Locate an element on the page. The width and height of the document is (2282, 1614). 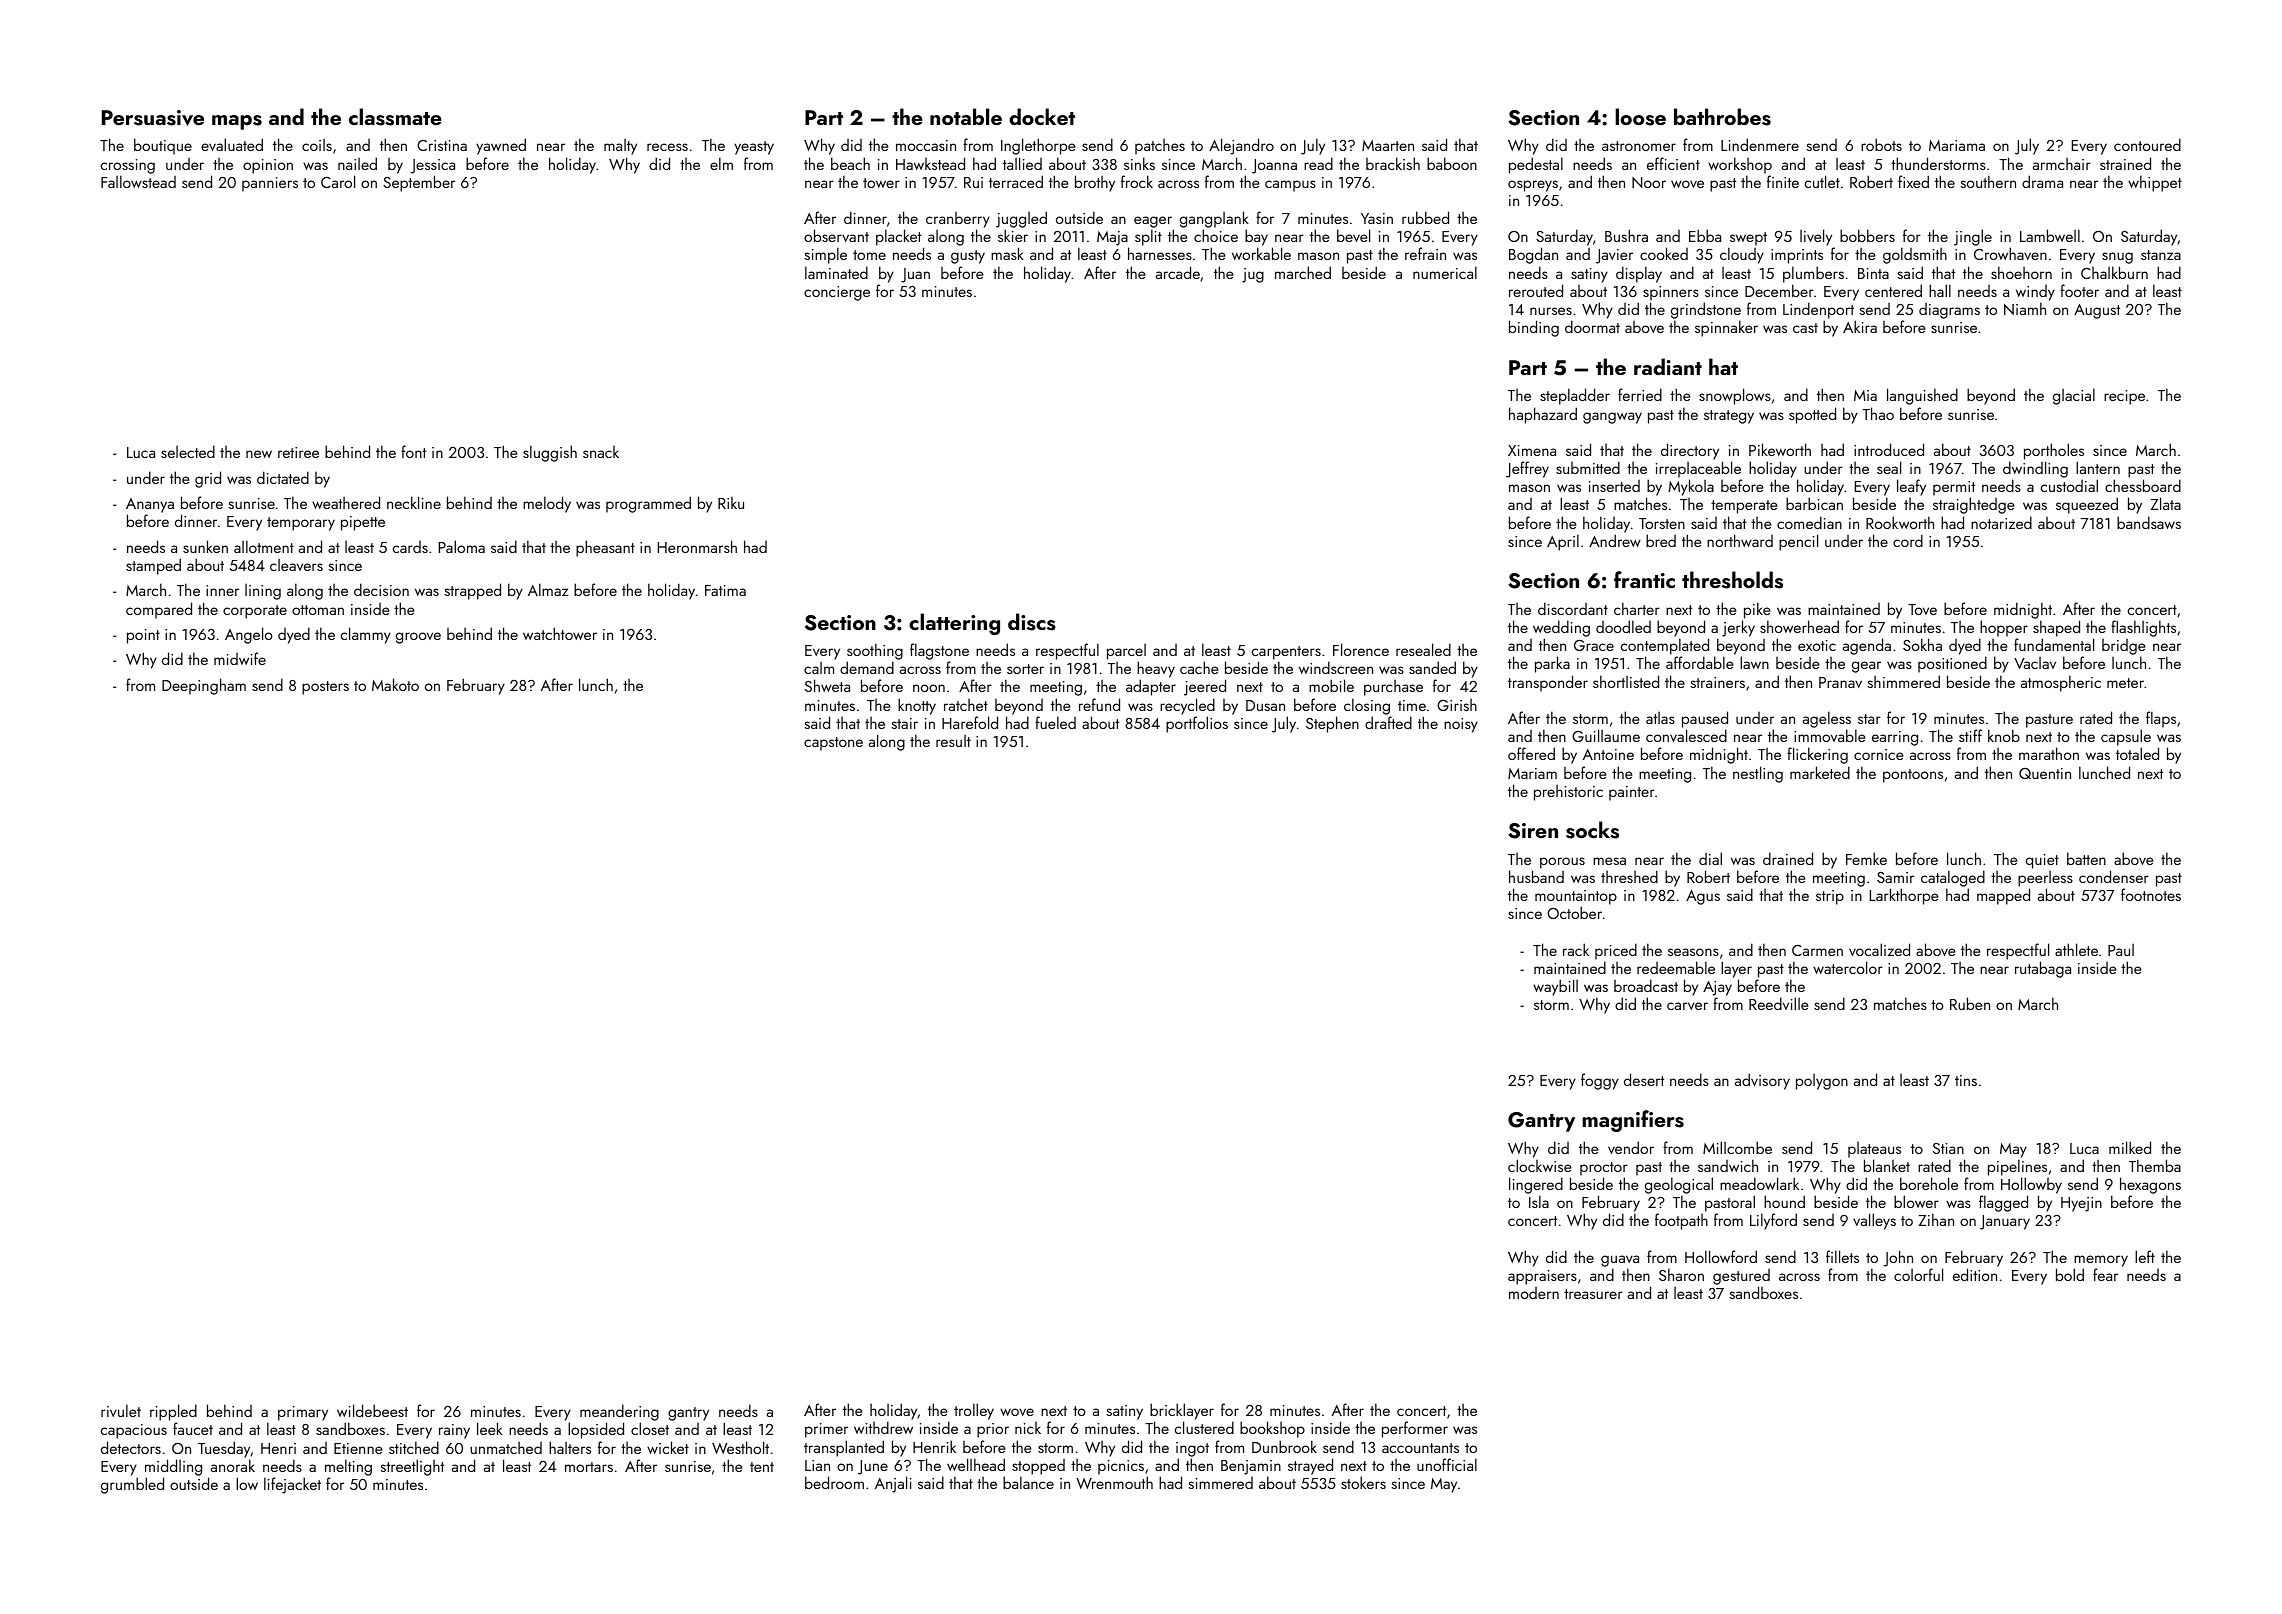
husband is located at coordinates (1536, 876).
